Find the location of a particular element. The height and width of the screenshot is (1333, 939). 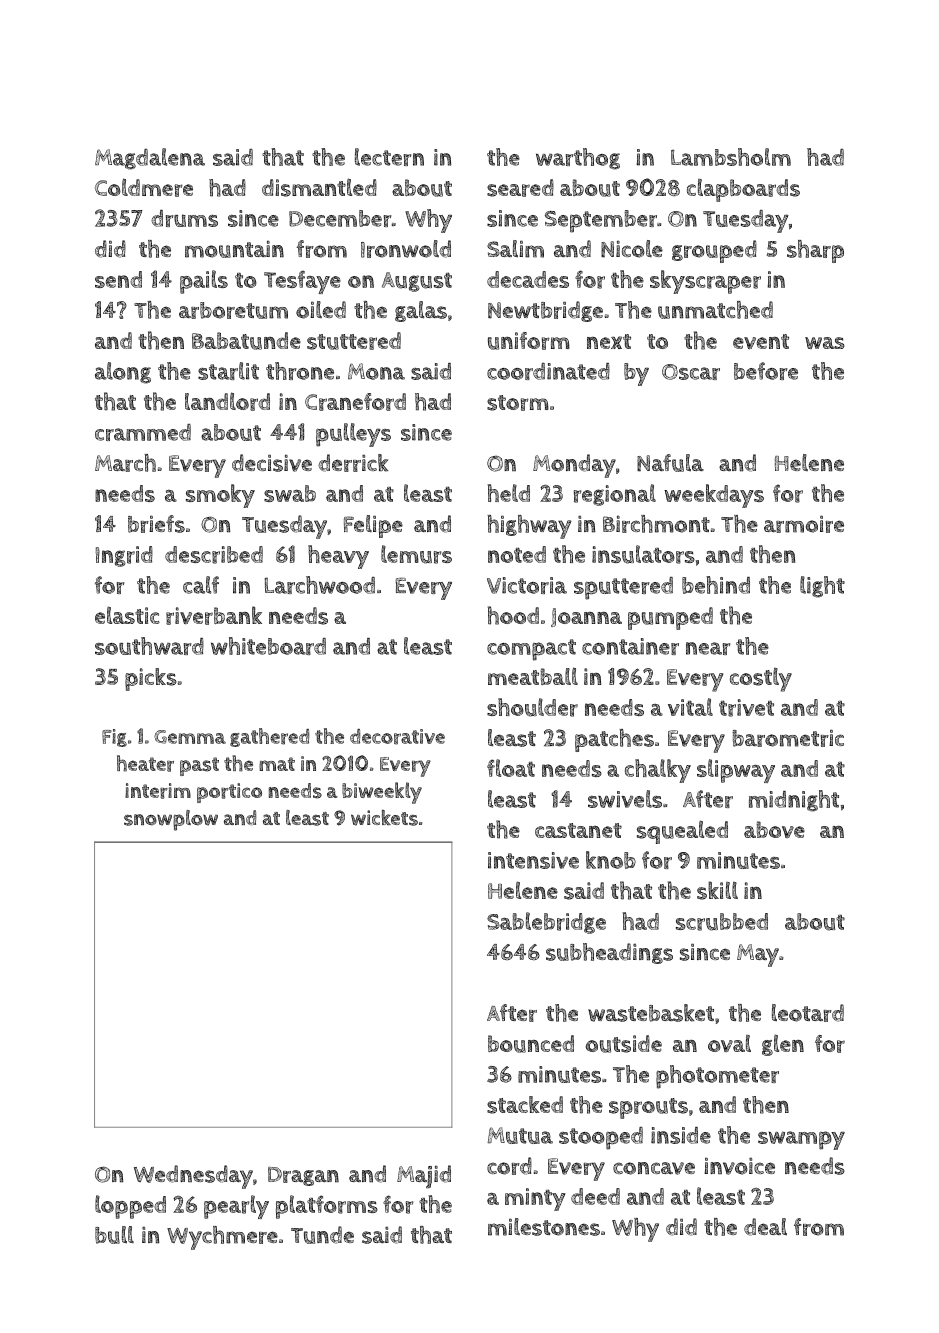

midnight is located at coordinates (794, 801).
